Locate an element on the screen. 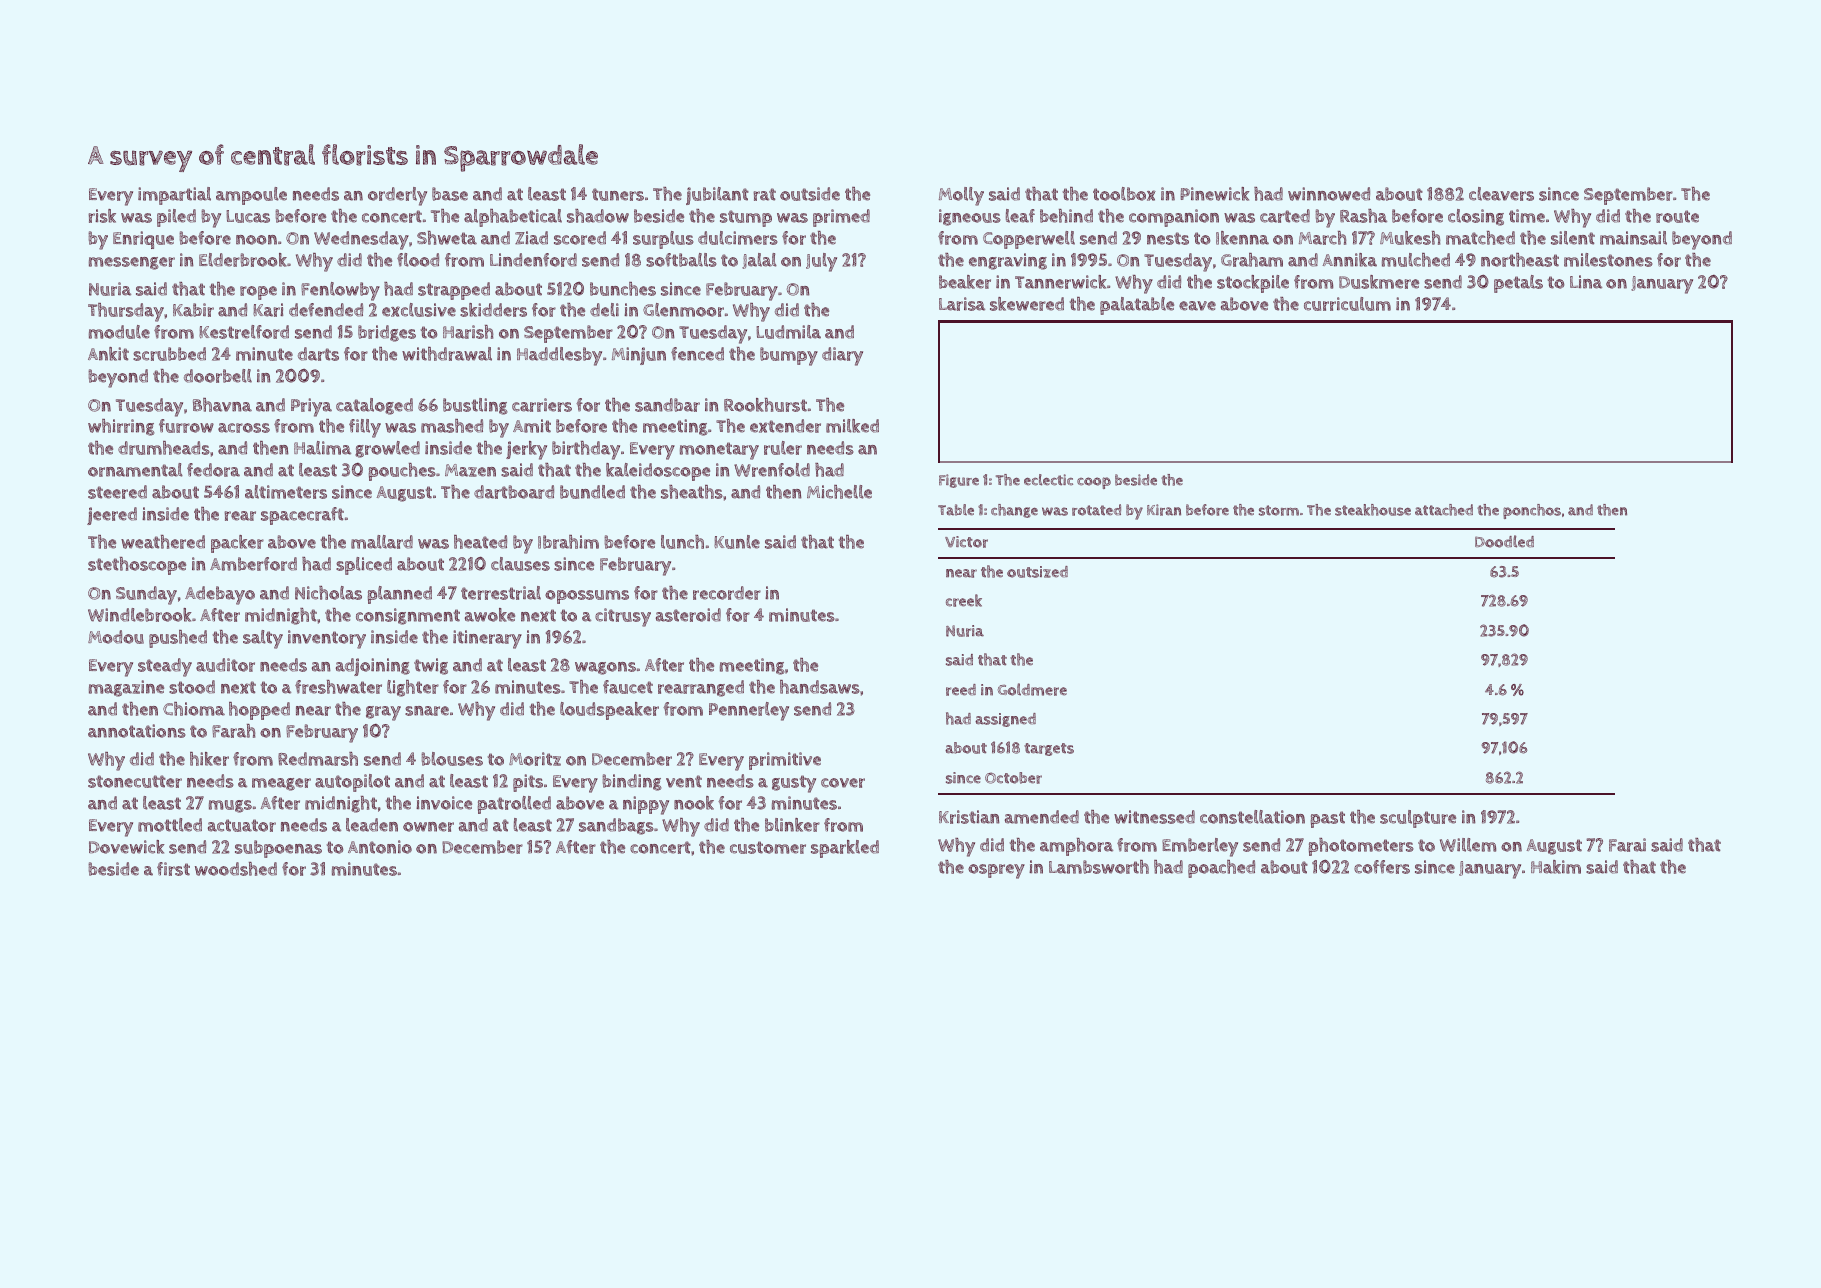 The height and width of the screenshot is (1288, 1821). Doodled is located at coordinates (1504, 541).
